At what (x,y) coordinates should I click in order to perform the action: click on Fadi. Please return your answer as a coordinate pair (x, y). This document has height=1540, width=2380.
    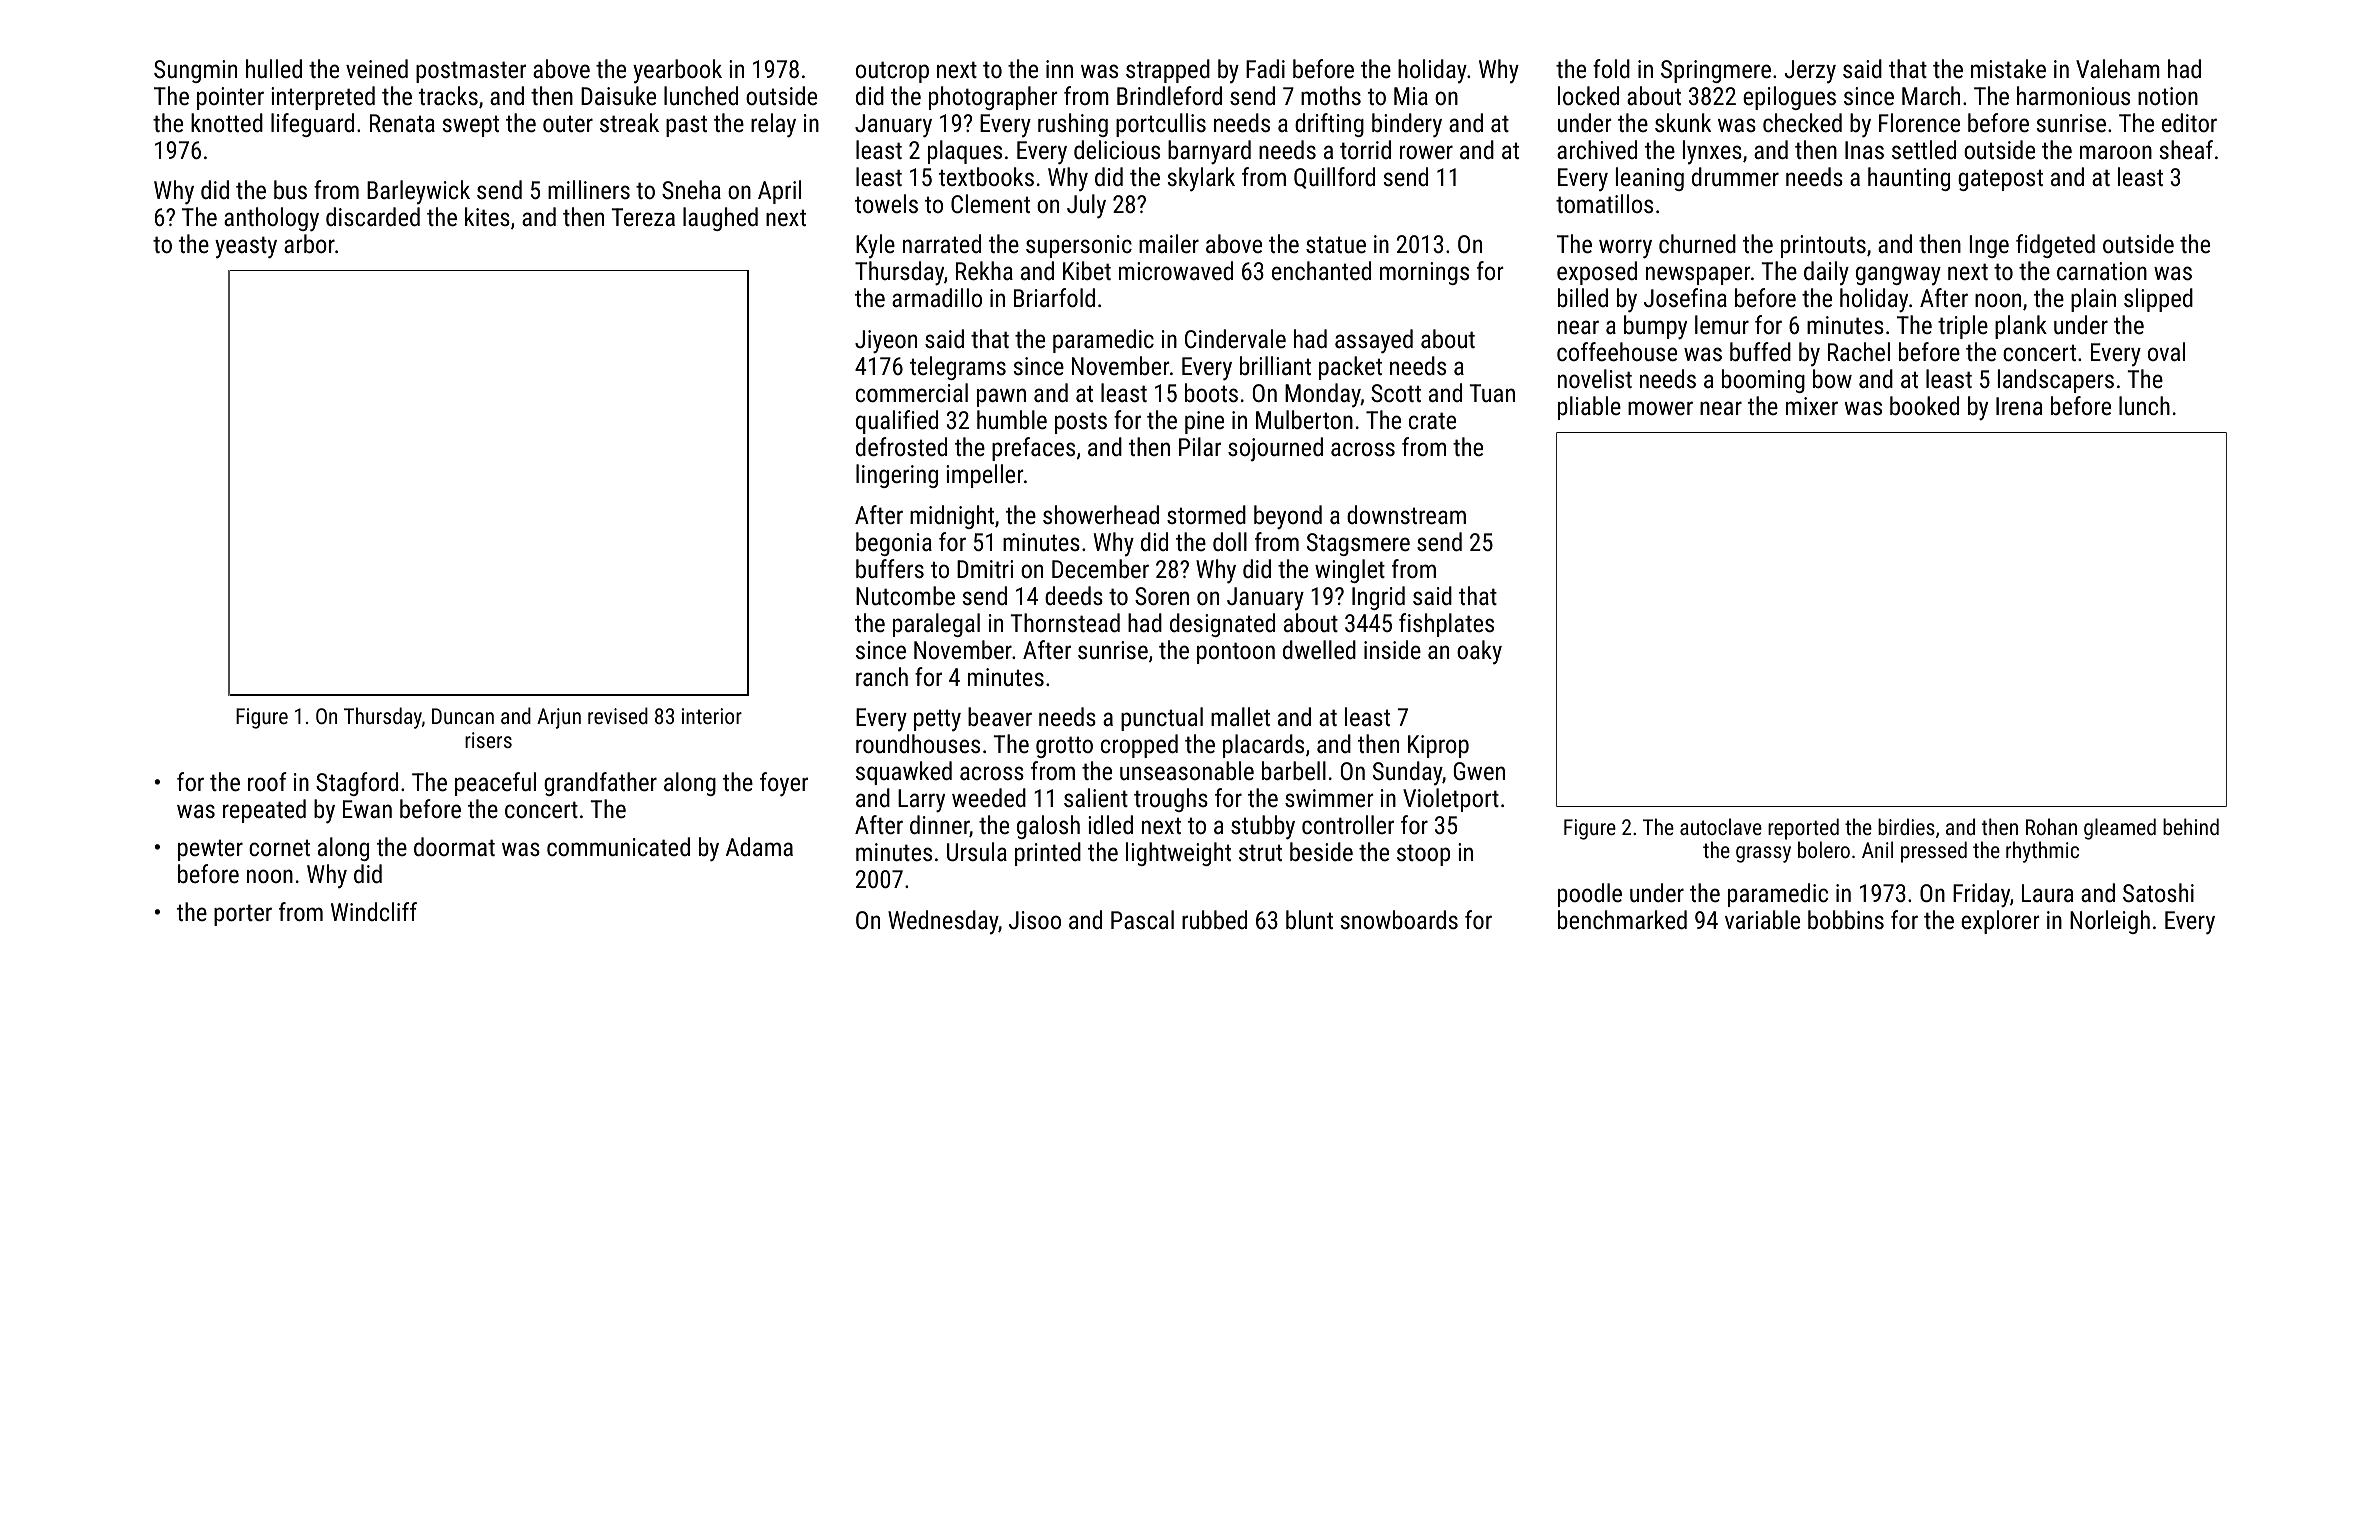
    Looking at the image, I should click on (1265, 68).
